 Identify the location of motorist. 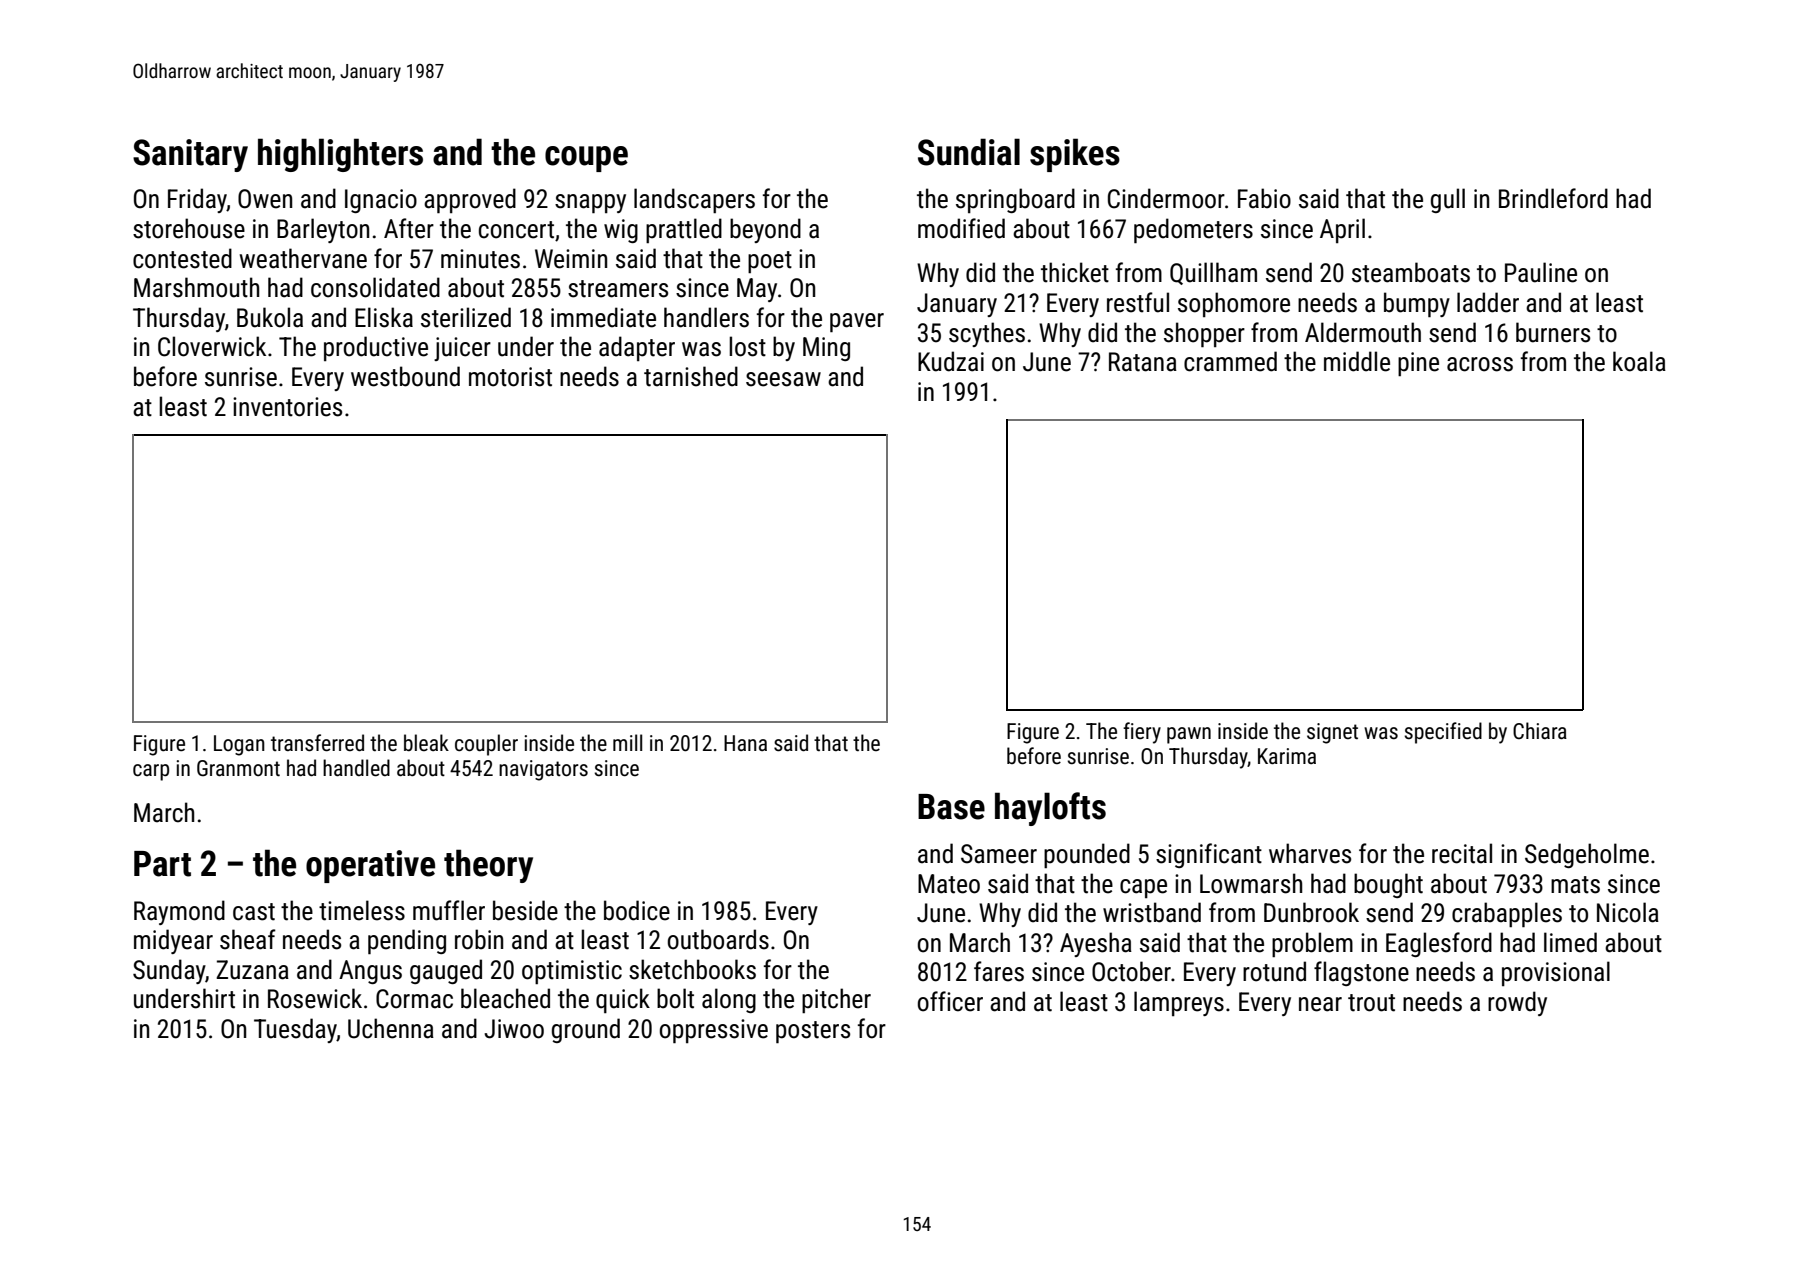
(510, 377).
